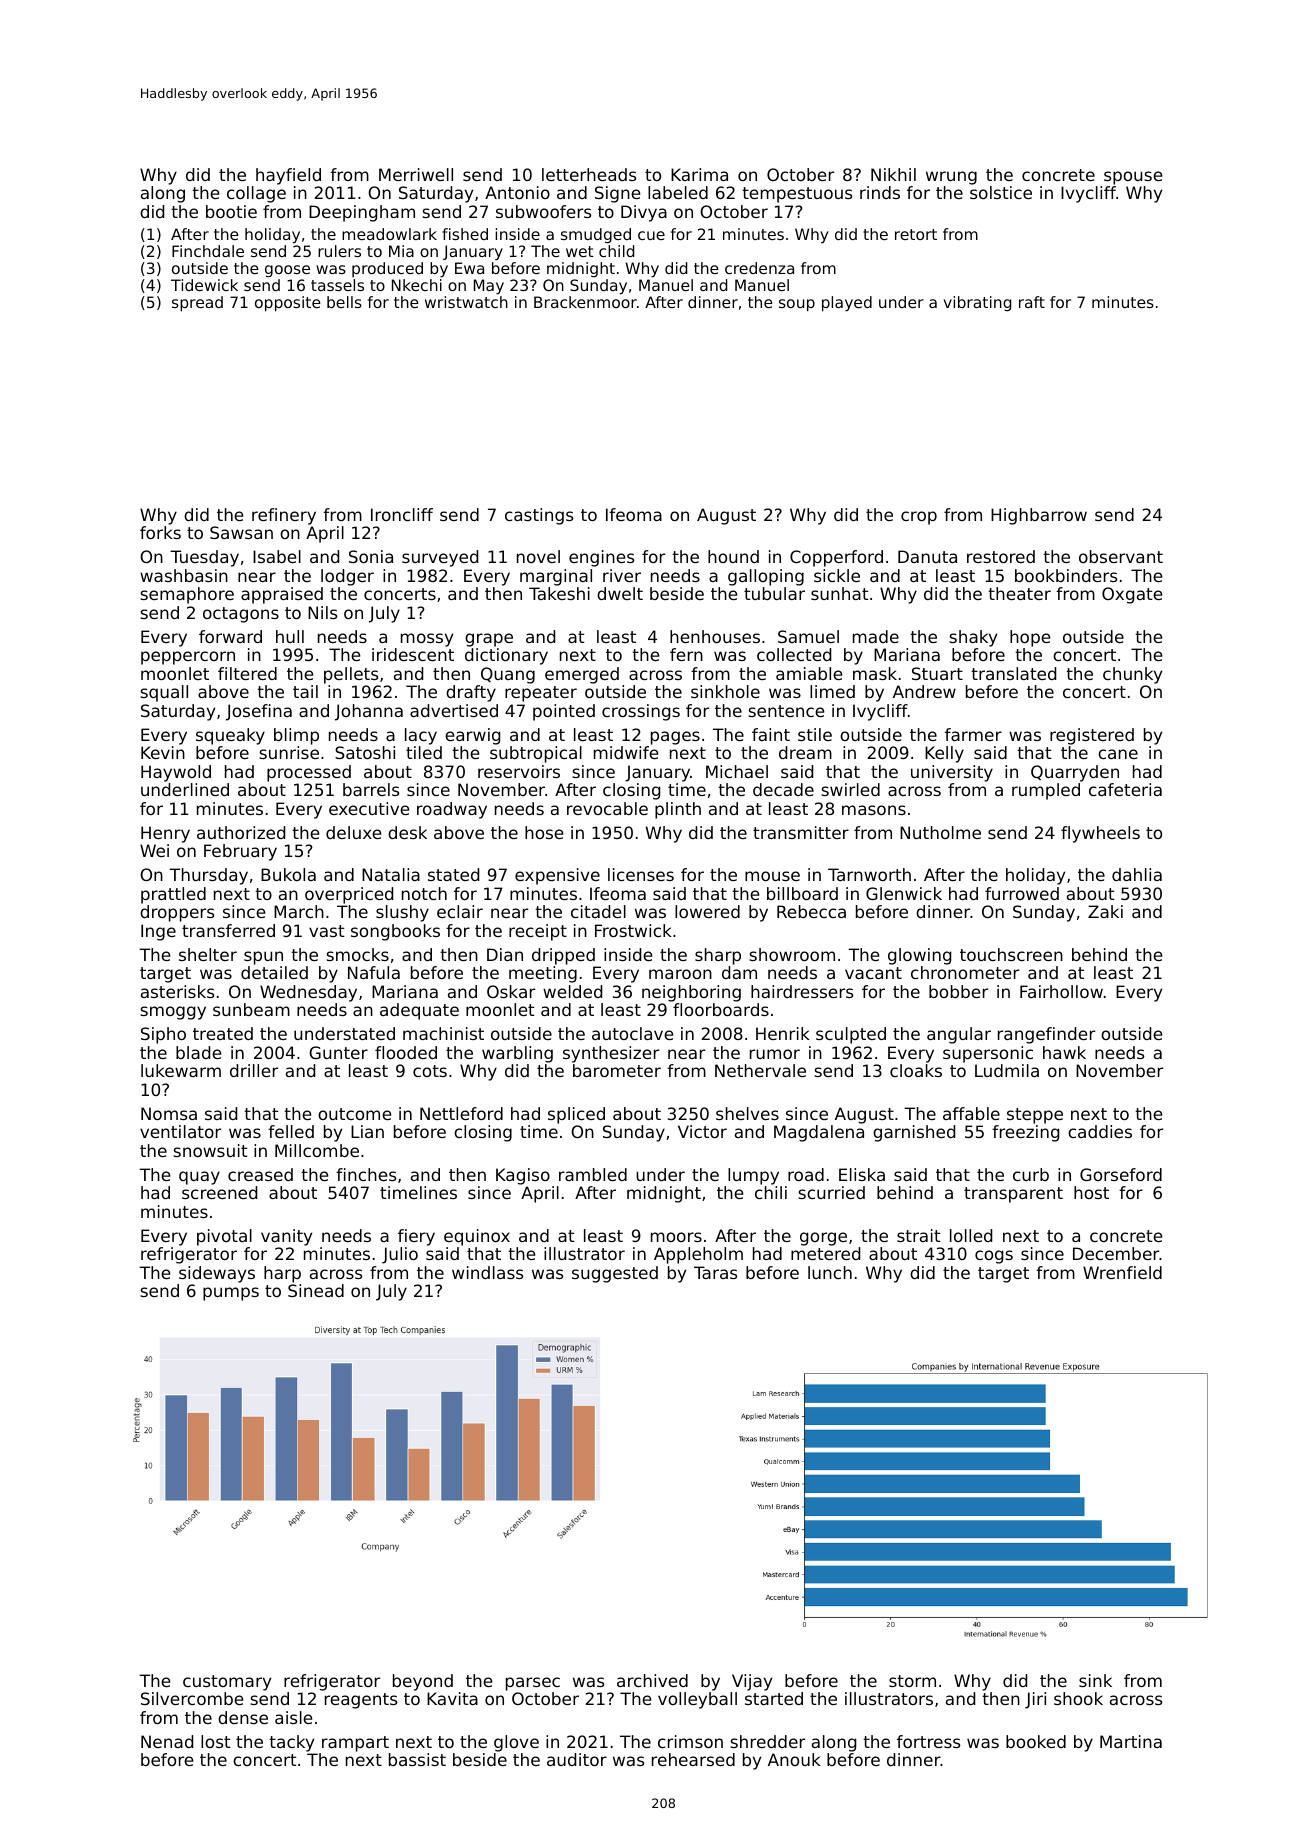  Describe the element at coordinates (794, 1759) in the page. I see `Anouk` at that location.
